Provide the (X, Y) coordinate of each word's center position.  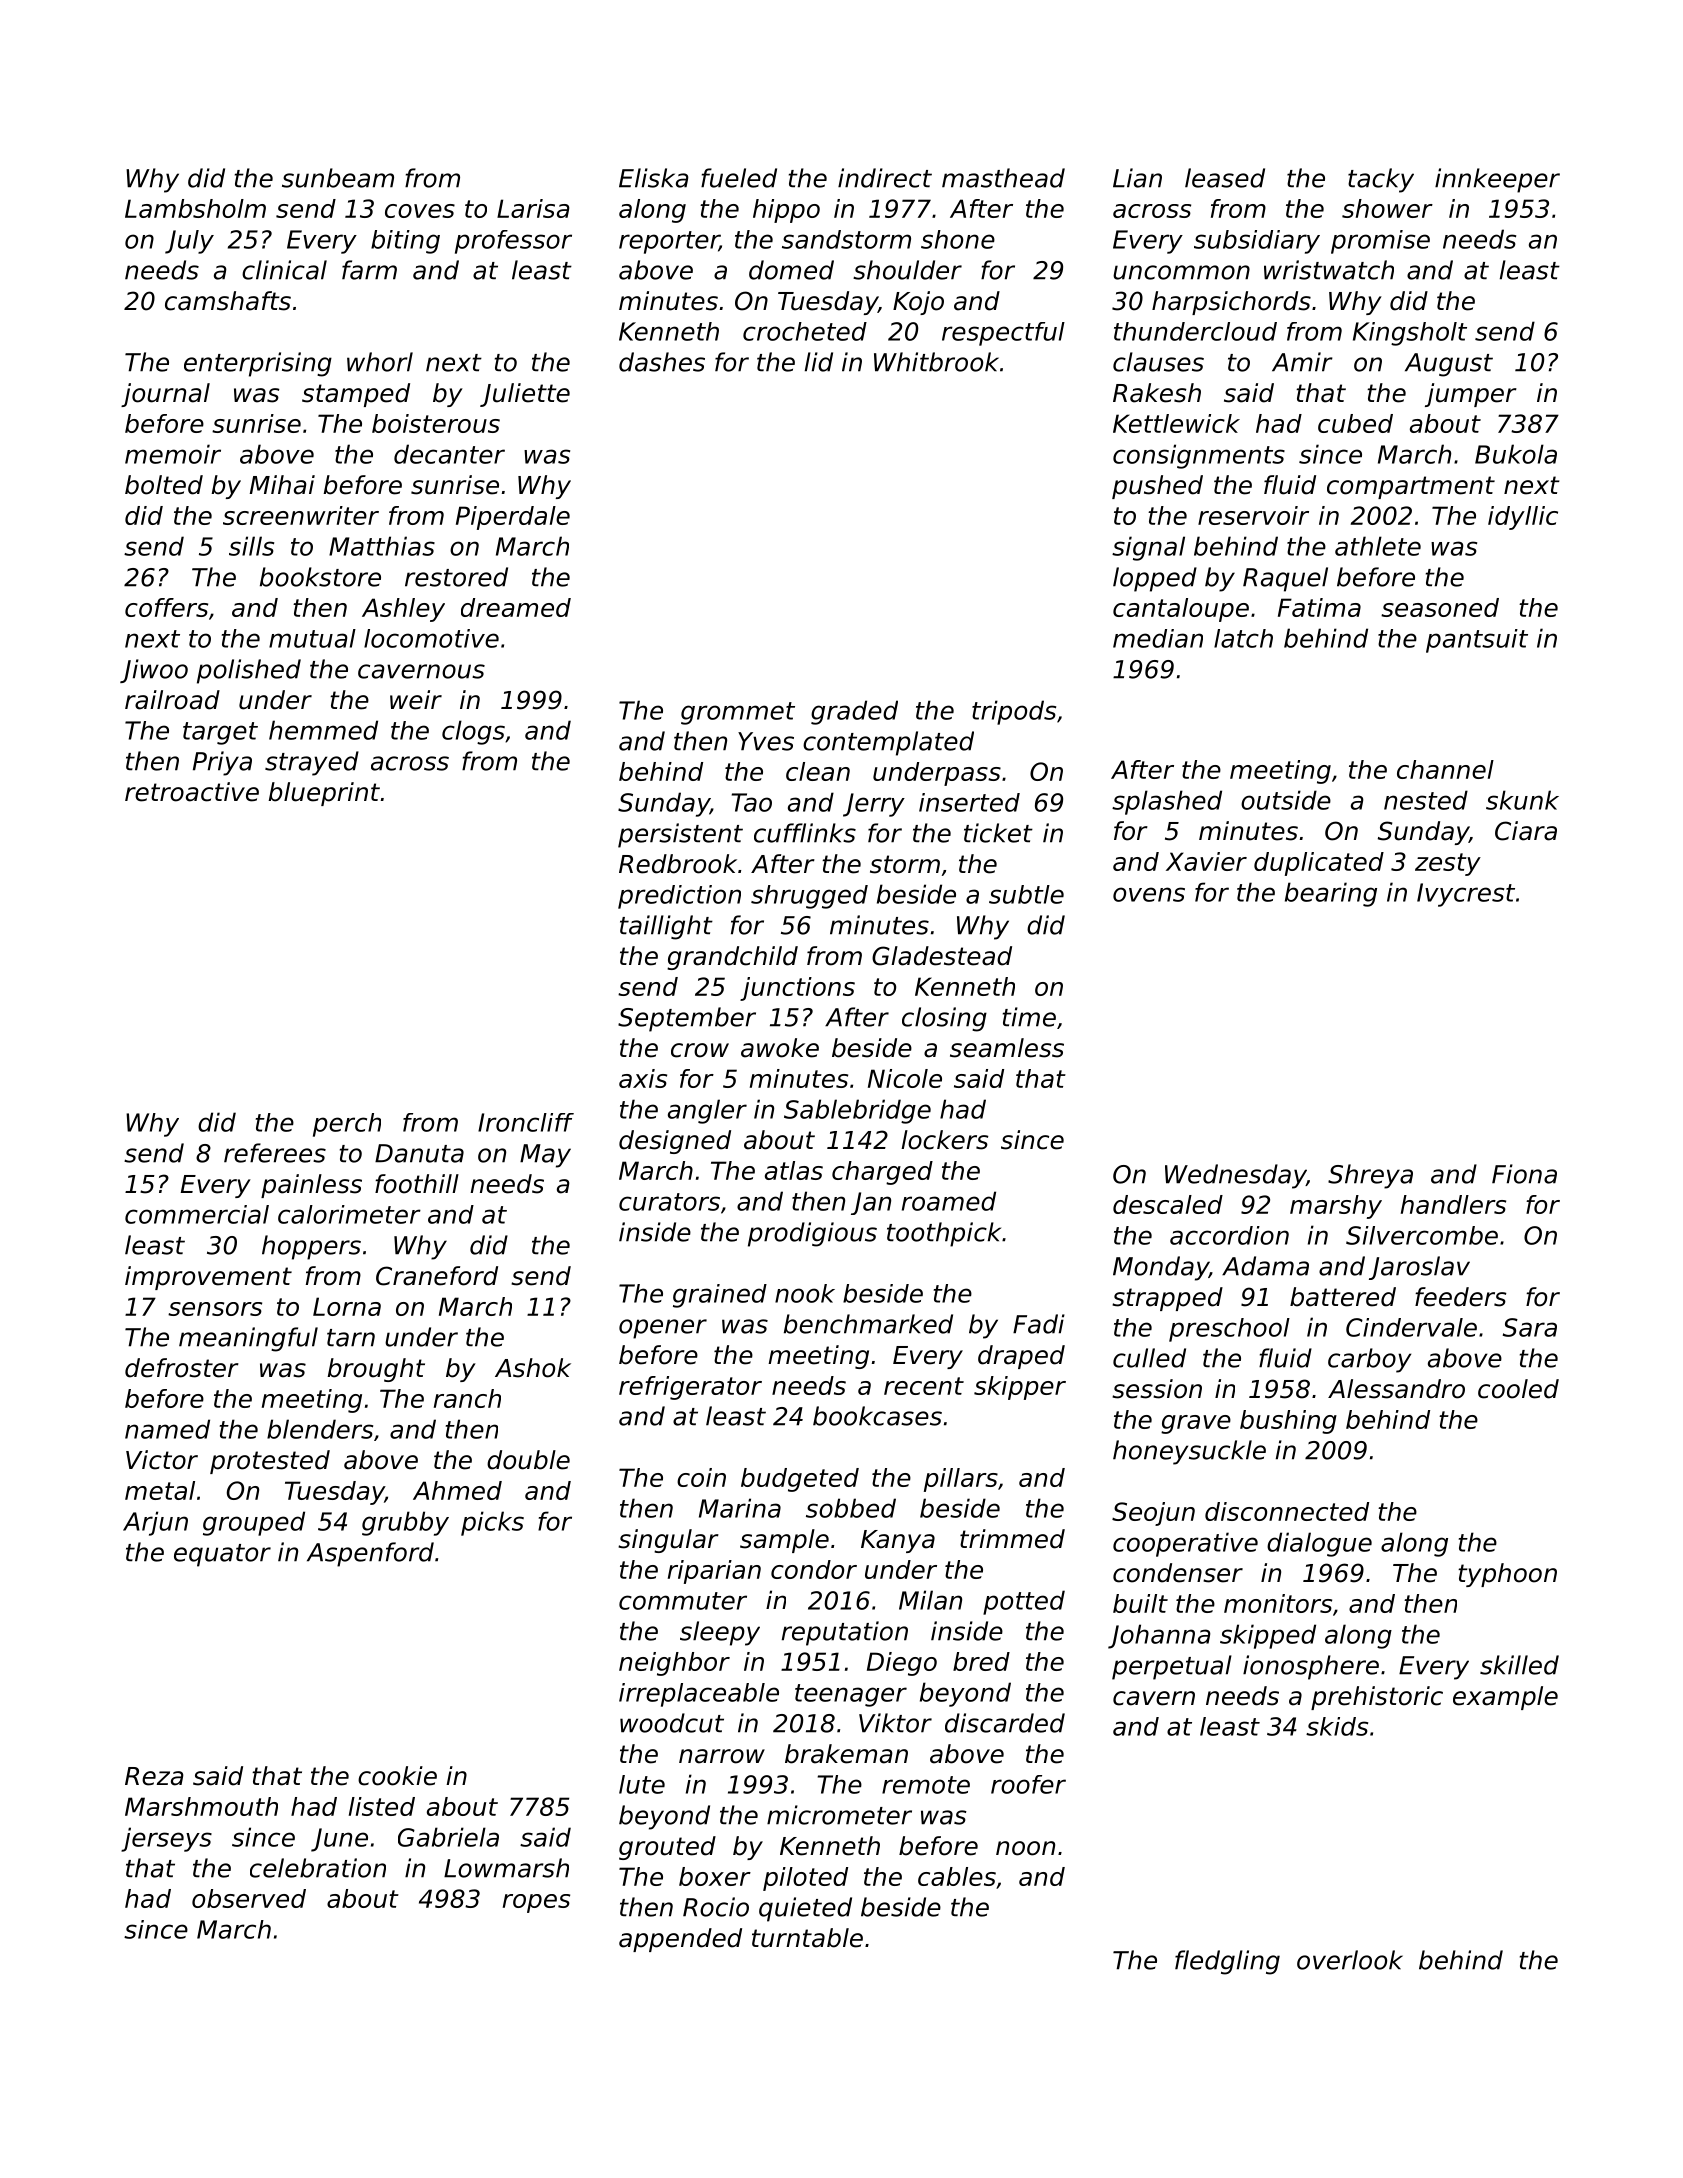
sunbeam (338, 178)
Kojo (918, 303)
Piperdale (513, 518)
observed (249, 1898)
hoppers (311, 1247)
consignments (1199, 456)
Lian (1137, 178)
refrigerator (690, 1388)
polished (249, 671)
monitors (1278, 1603)
